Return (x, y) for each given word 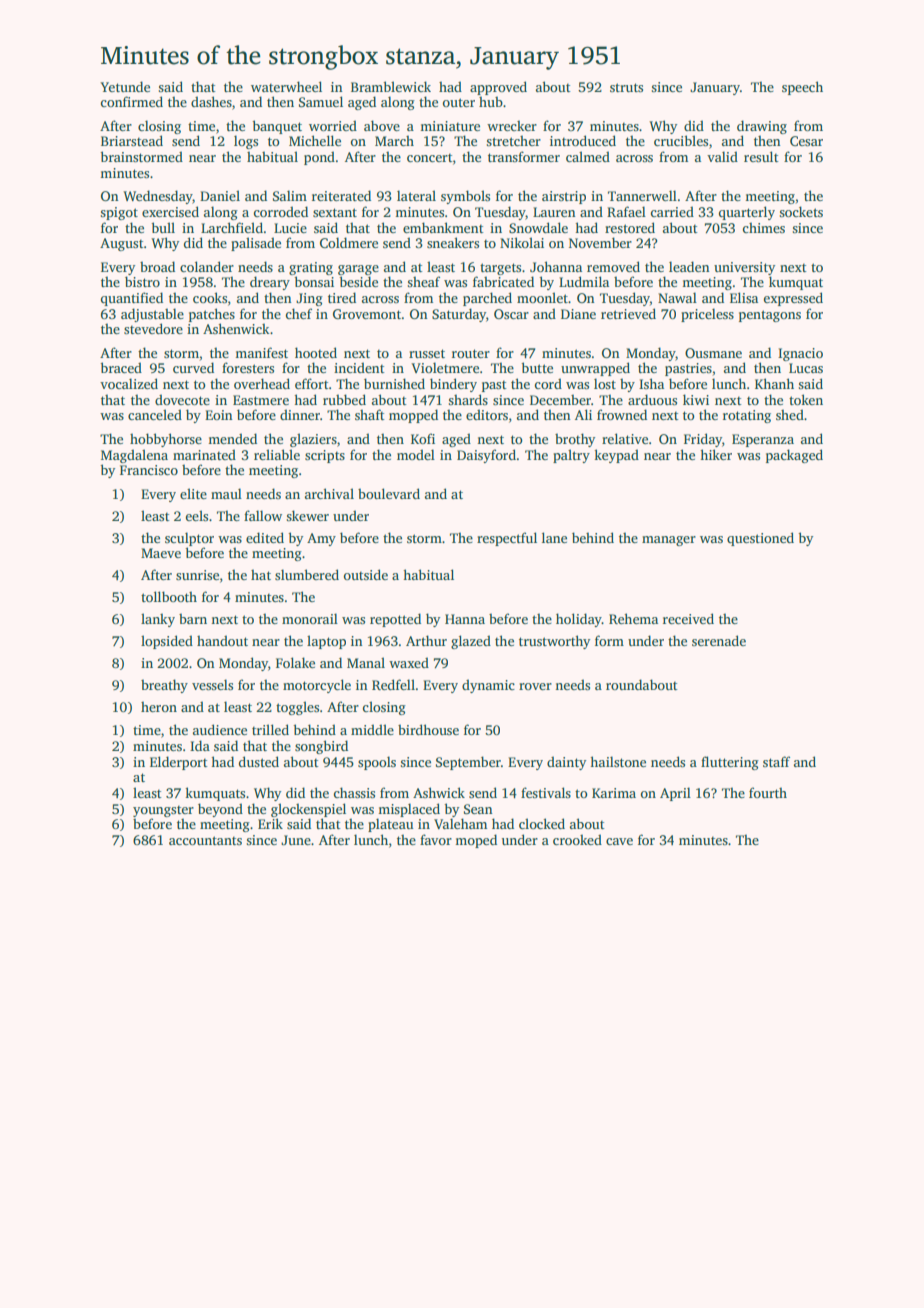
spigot (119, 213)
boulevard (389, 493)
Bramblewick (391, 86)
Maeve (161, 553)
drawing (762, 127)
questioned (760, 539)
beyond (220, 810)
